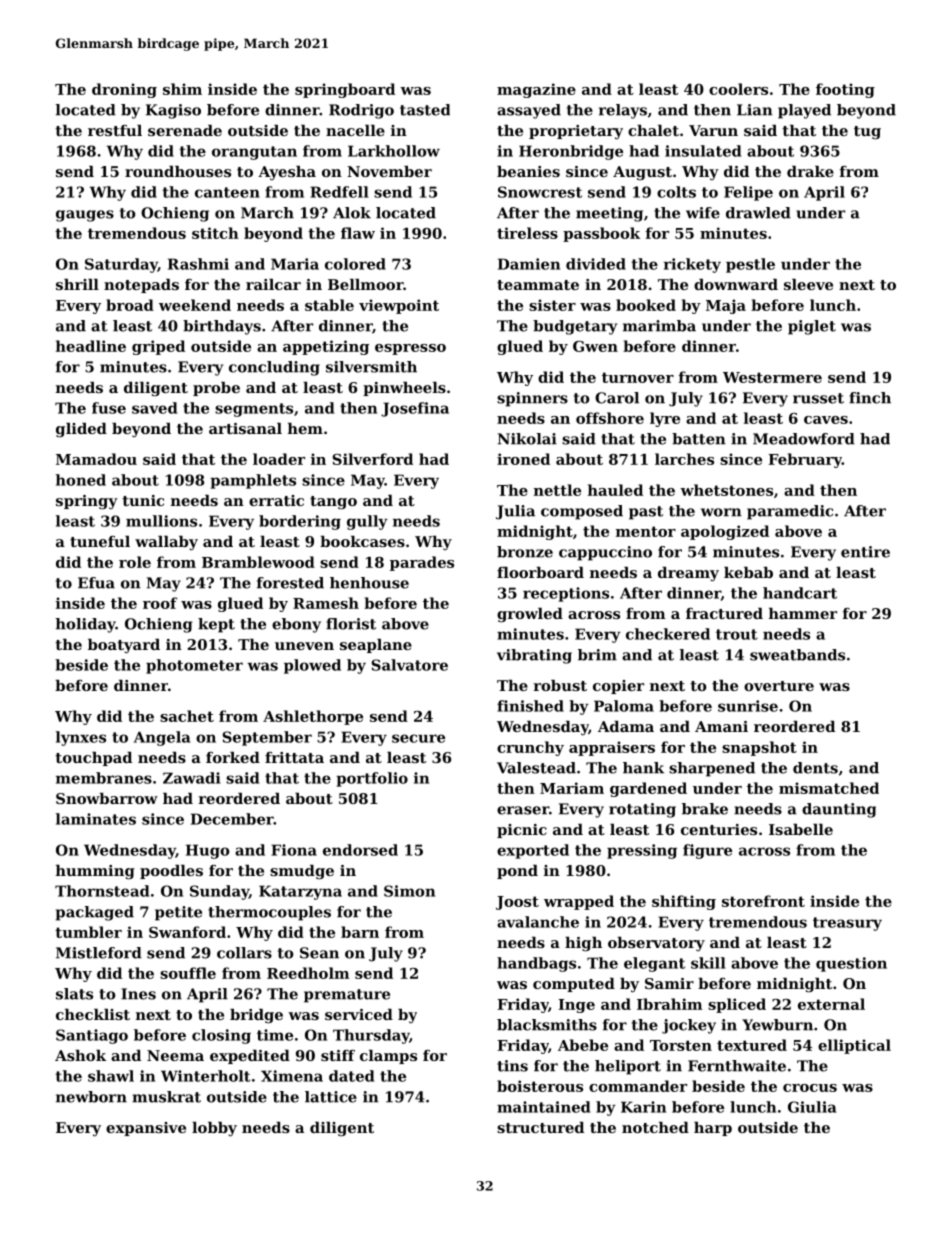  What do you see at coordinates (854, 1046) in the image?
I see `elliptical` at bounding box center [854, 1046].
